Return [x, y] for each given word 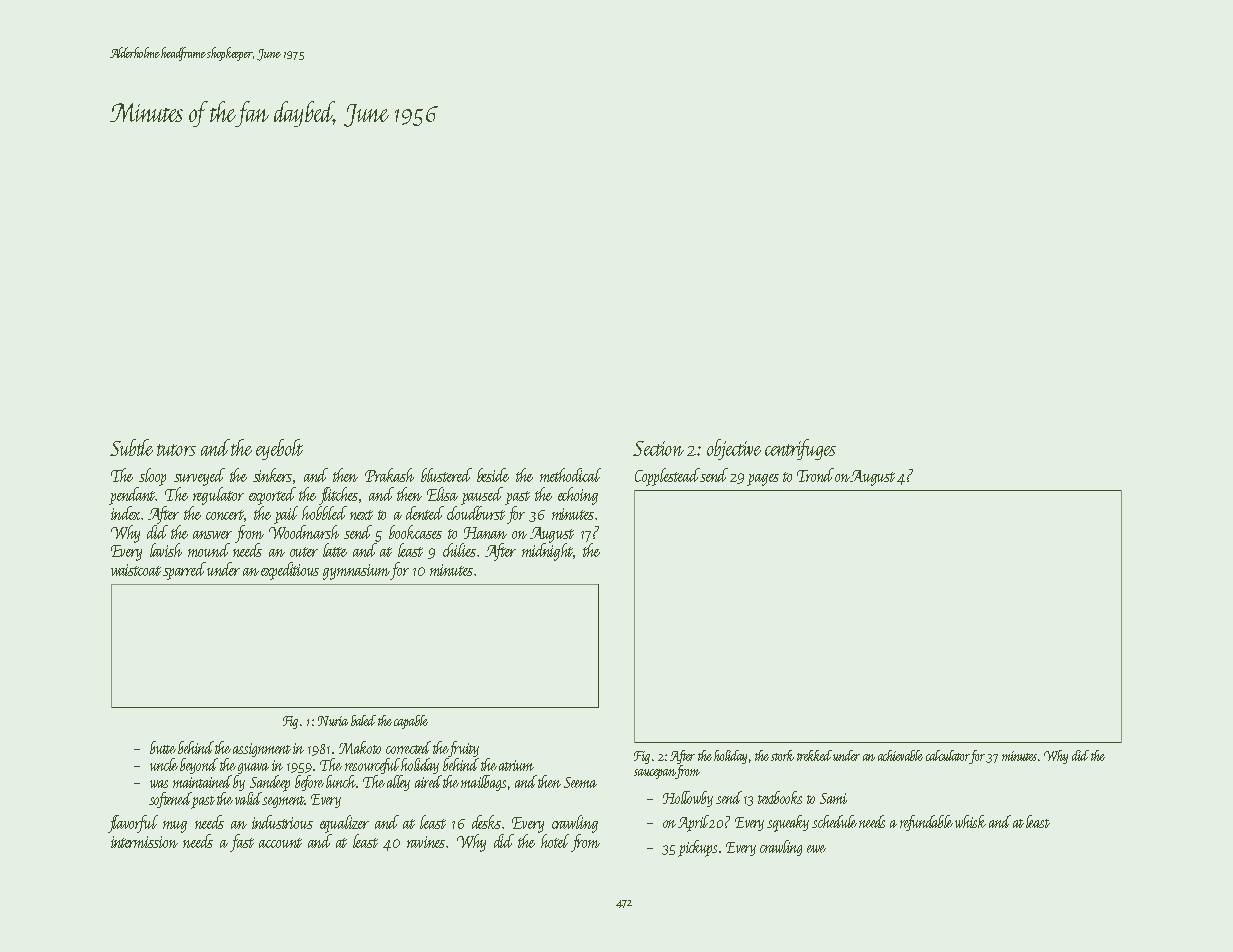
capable [411, 722]
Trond [815, 475]
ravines [426, 842]
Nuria [333, 721]
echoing [578, 496]
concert [225, 515]
